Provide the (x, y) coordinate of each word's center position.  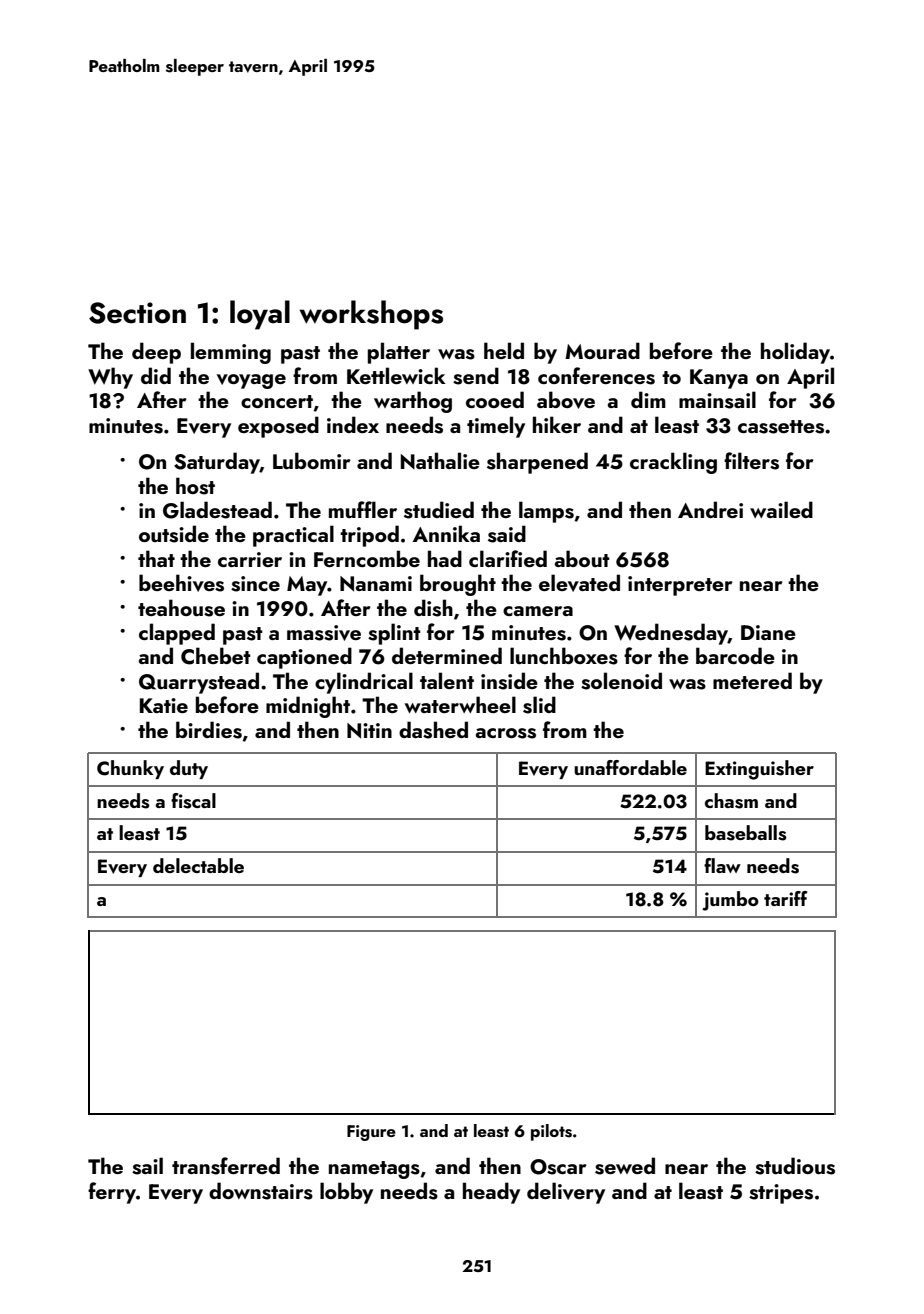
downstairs (261, 1191)
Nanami (376, 584)
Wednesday (671, 634)
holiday (795, 353)
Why (110, 378)
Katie (164, 705)
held (504, 350)
